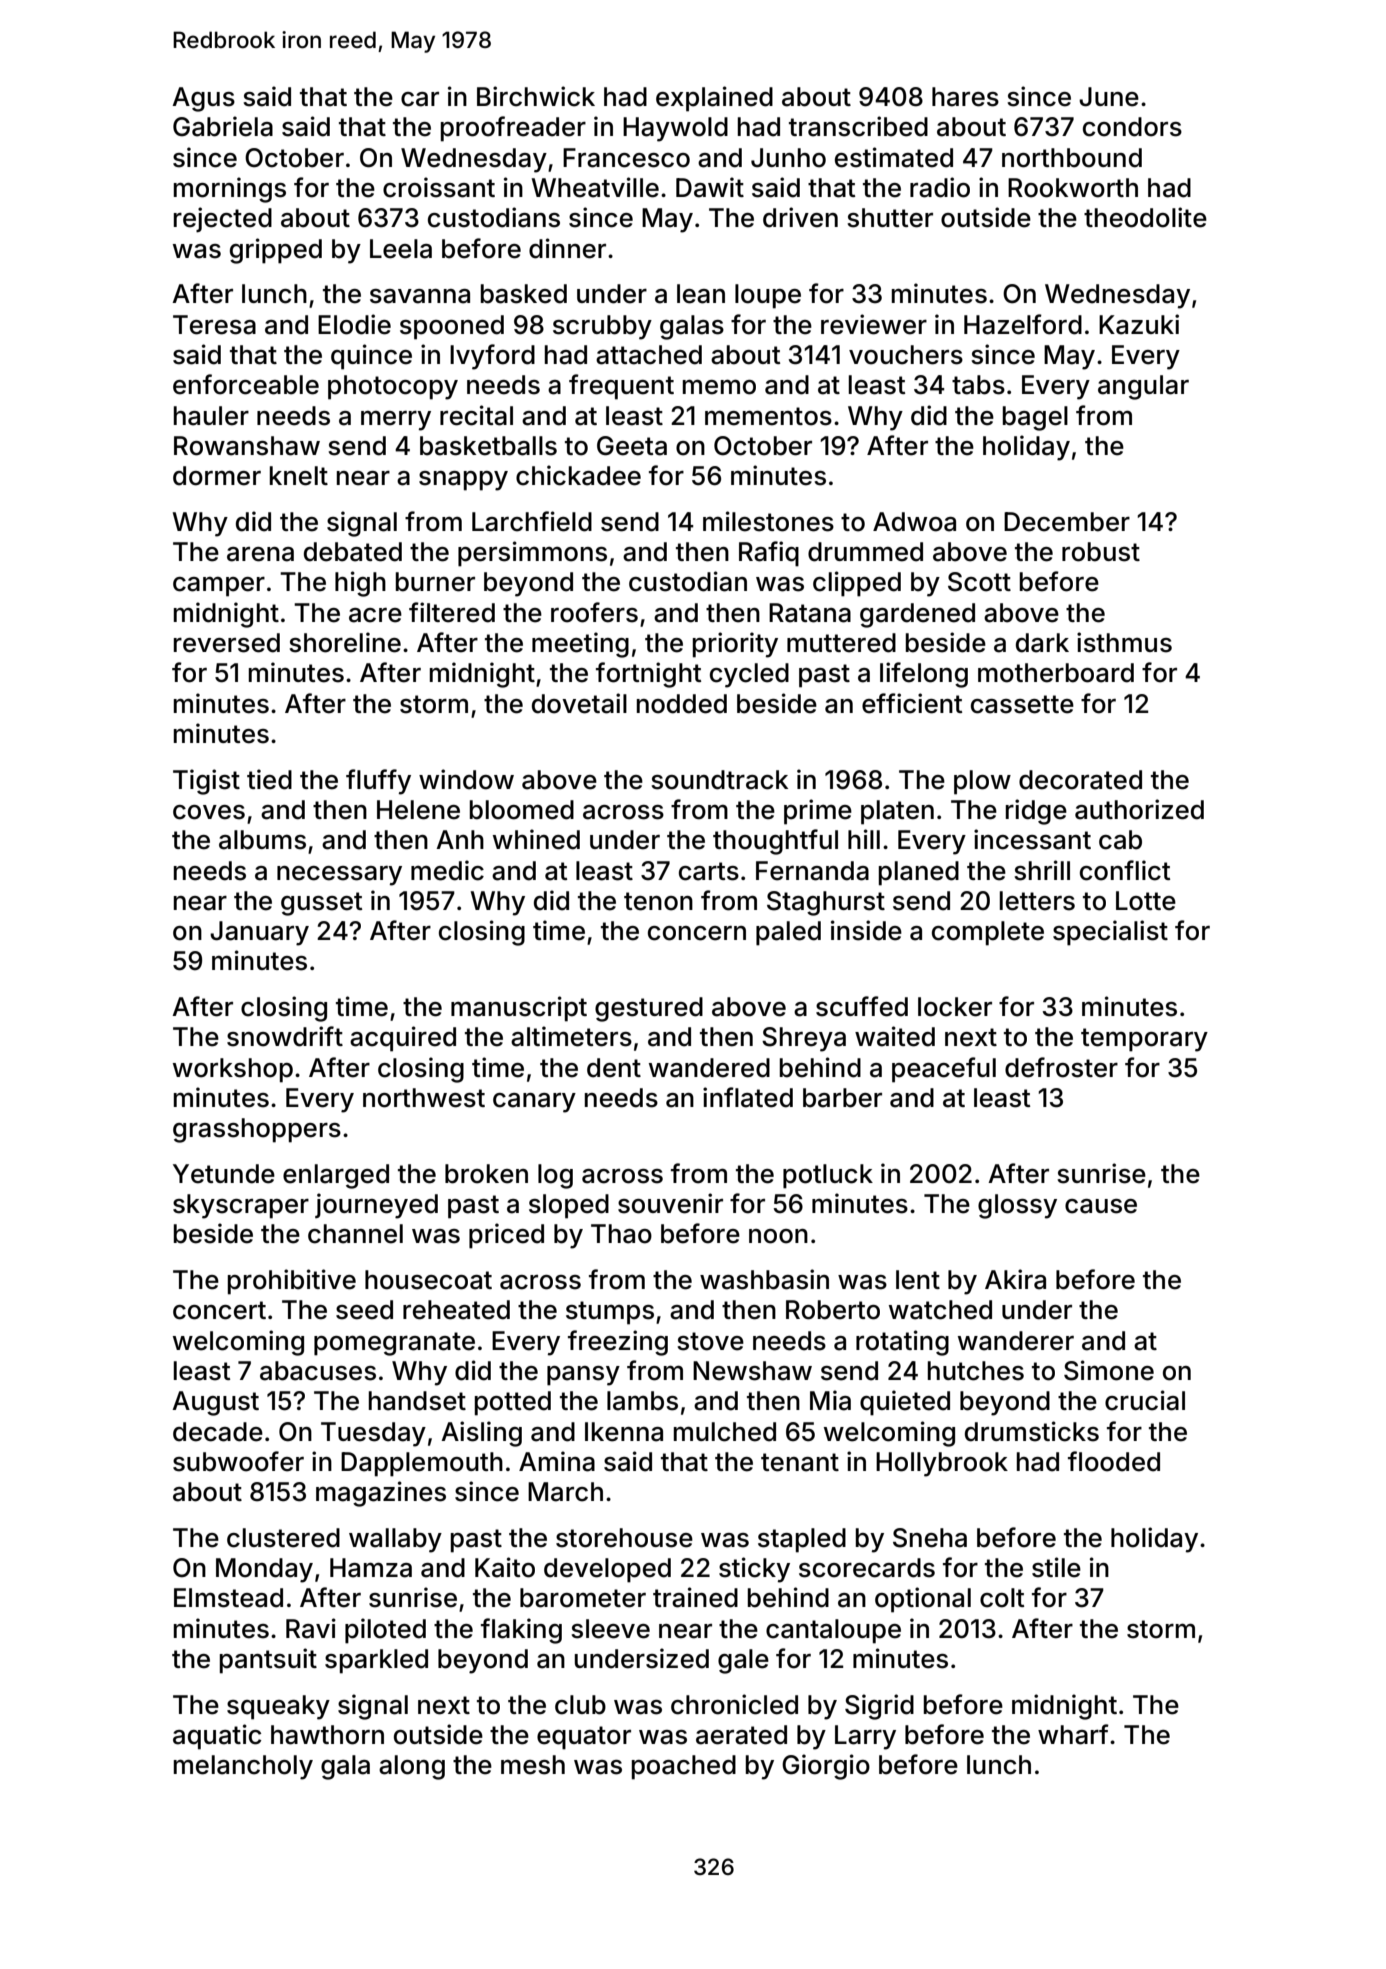  Describe the element at coordinates (1080, 780) in the page. I see `decorated` at that location.
